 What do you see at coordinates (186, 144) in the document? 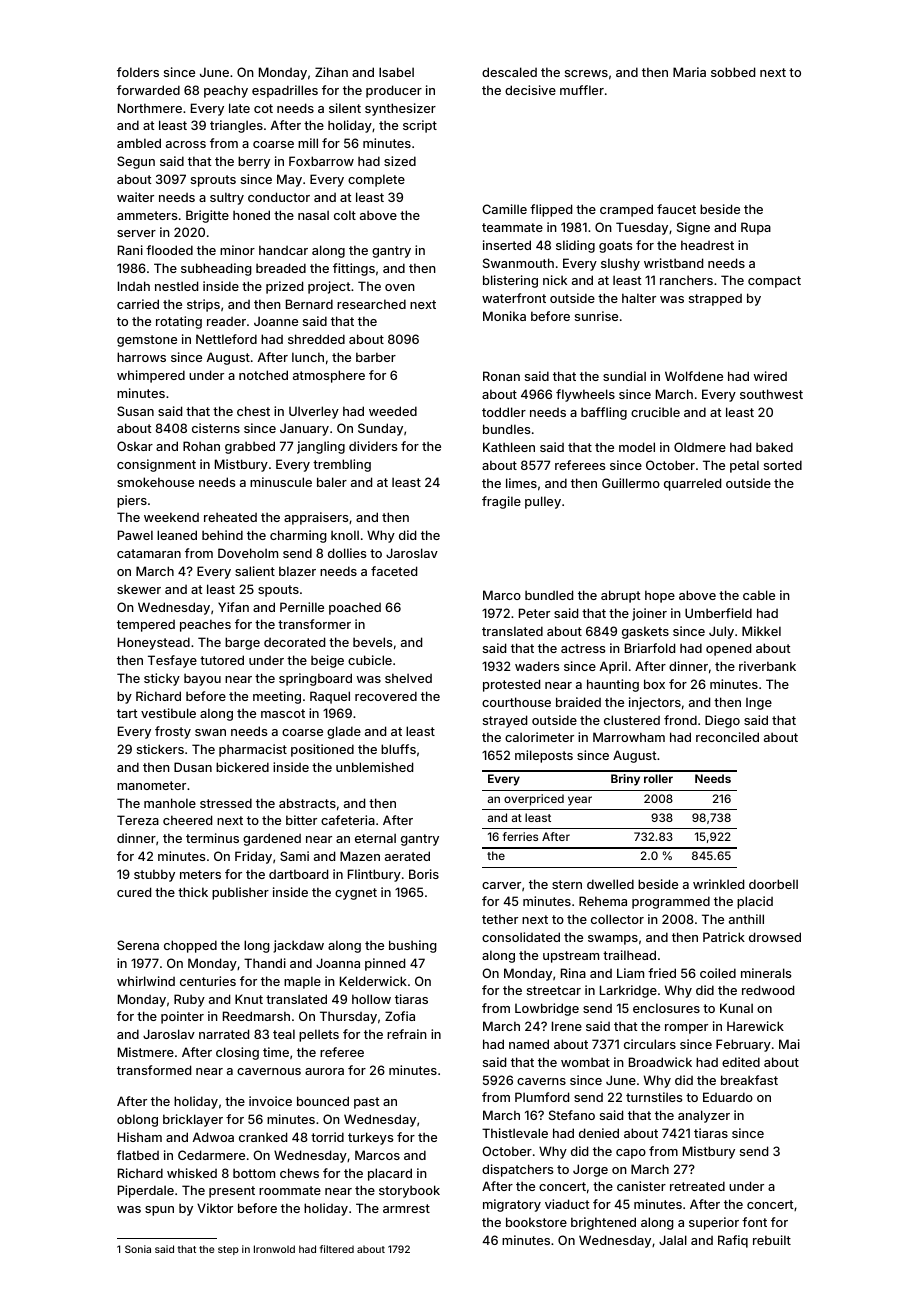
I see `across` at bounding box center [186, 144].
